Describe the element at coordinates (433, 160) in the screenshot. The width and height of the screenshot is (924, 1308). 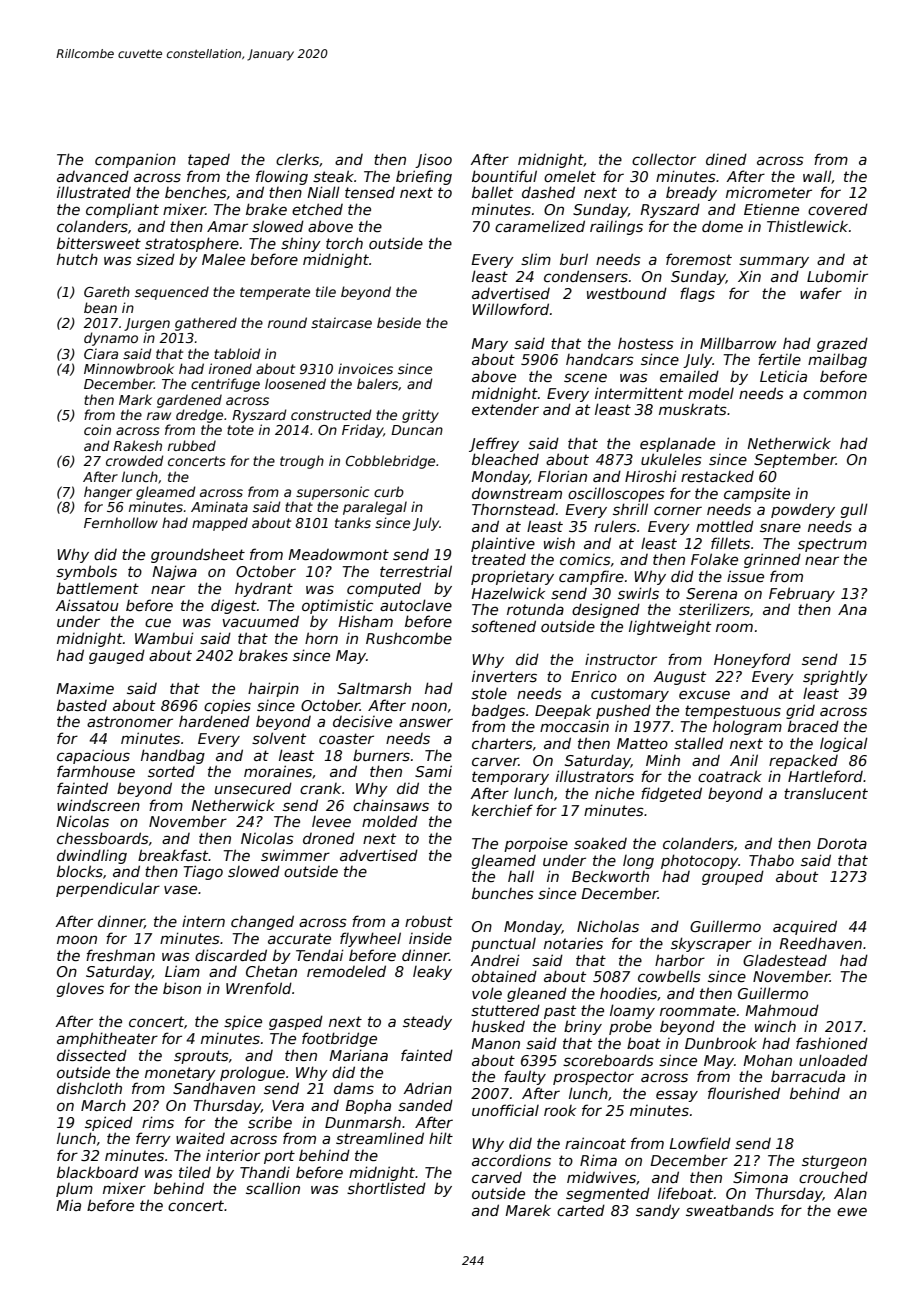
I see `Jisoo` at that location.
